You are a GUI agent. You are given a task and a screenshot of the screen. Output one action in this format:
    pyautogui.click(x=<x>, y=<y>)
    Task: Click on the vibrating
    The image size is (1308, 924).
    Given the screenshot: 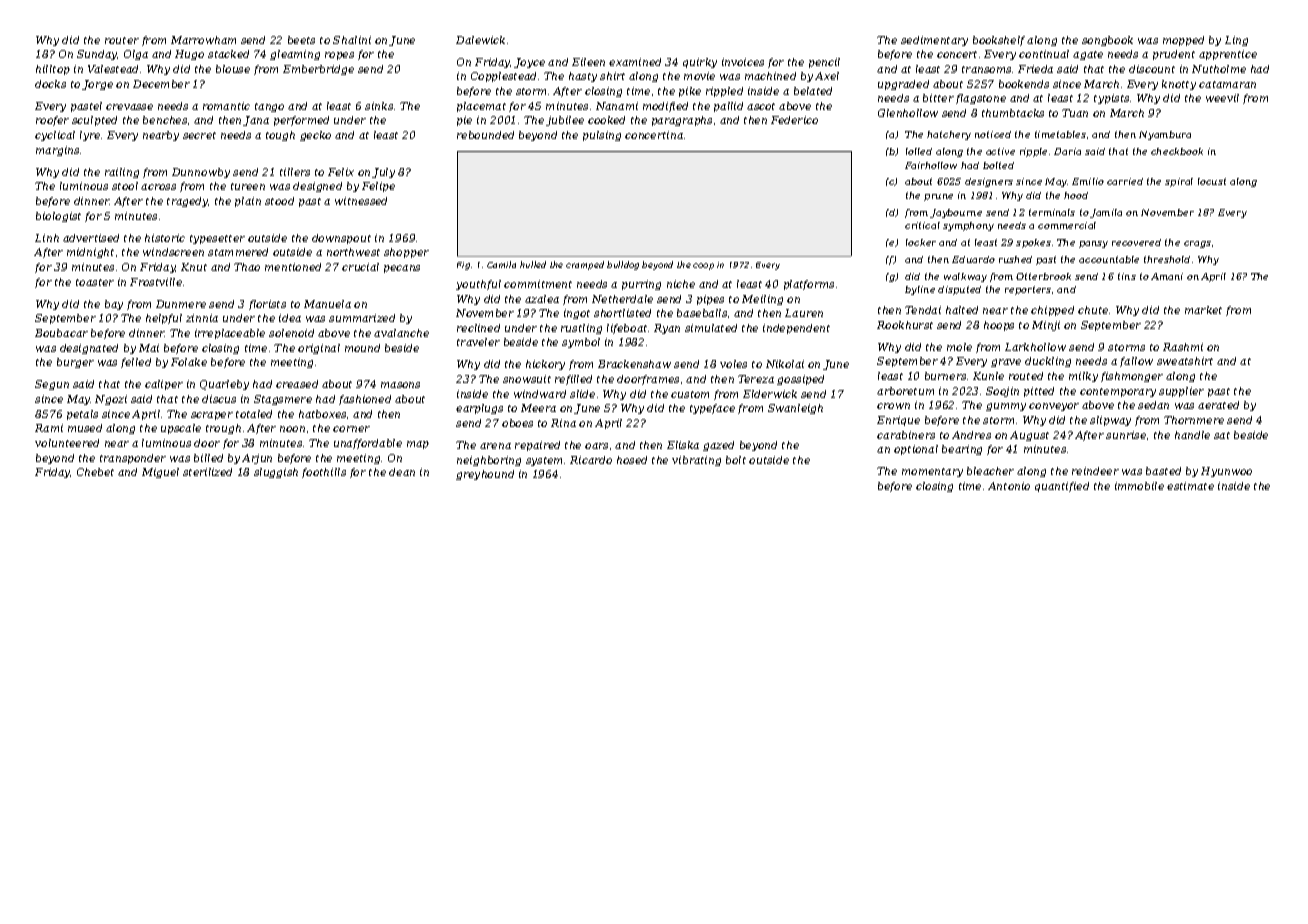 What is the action you would take?
    pyautogui.click(x=696, y=461)
